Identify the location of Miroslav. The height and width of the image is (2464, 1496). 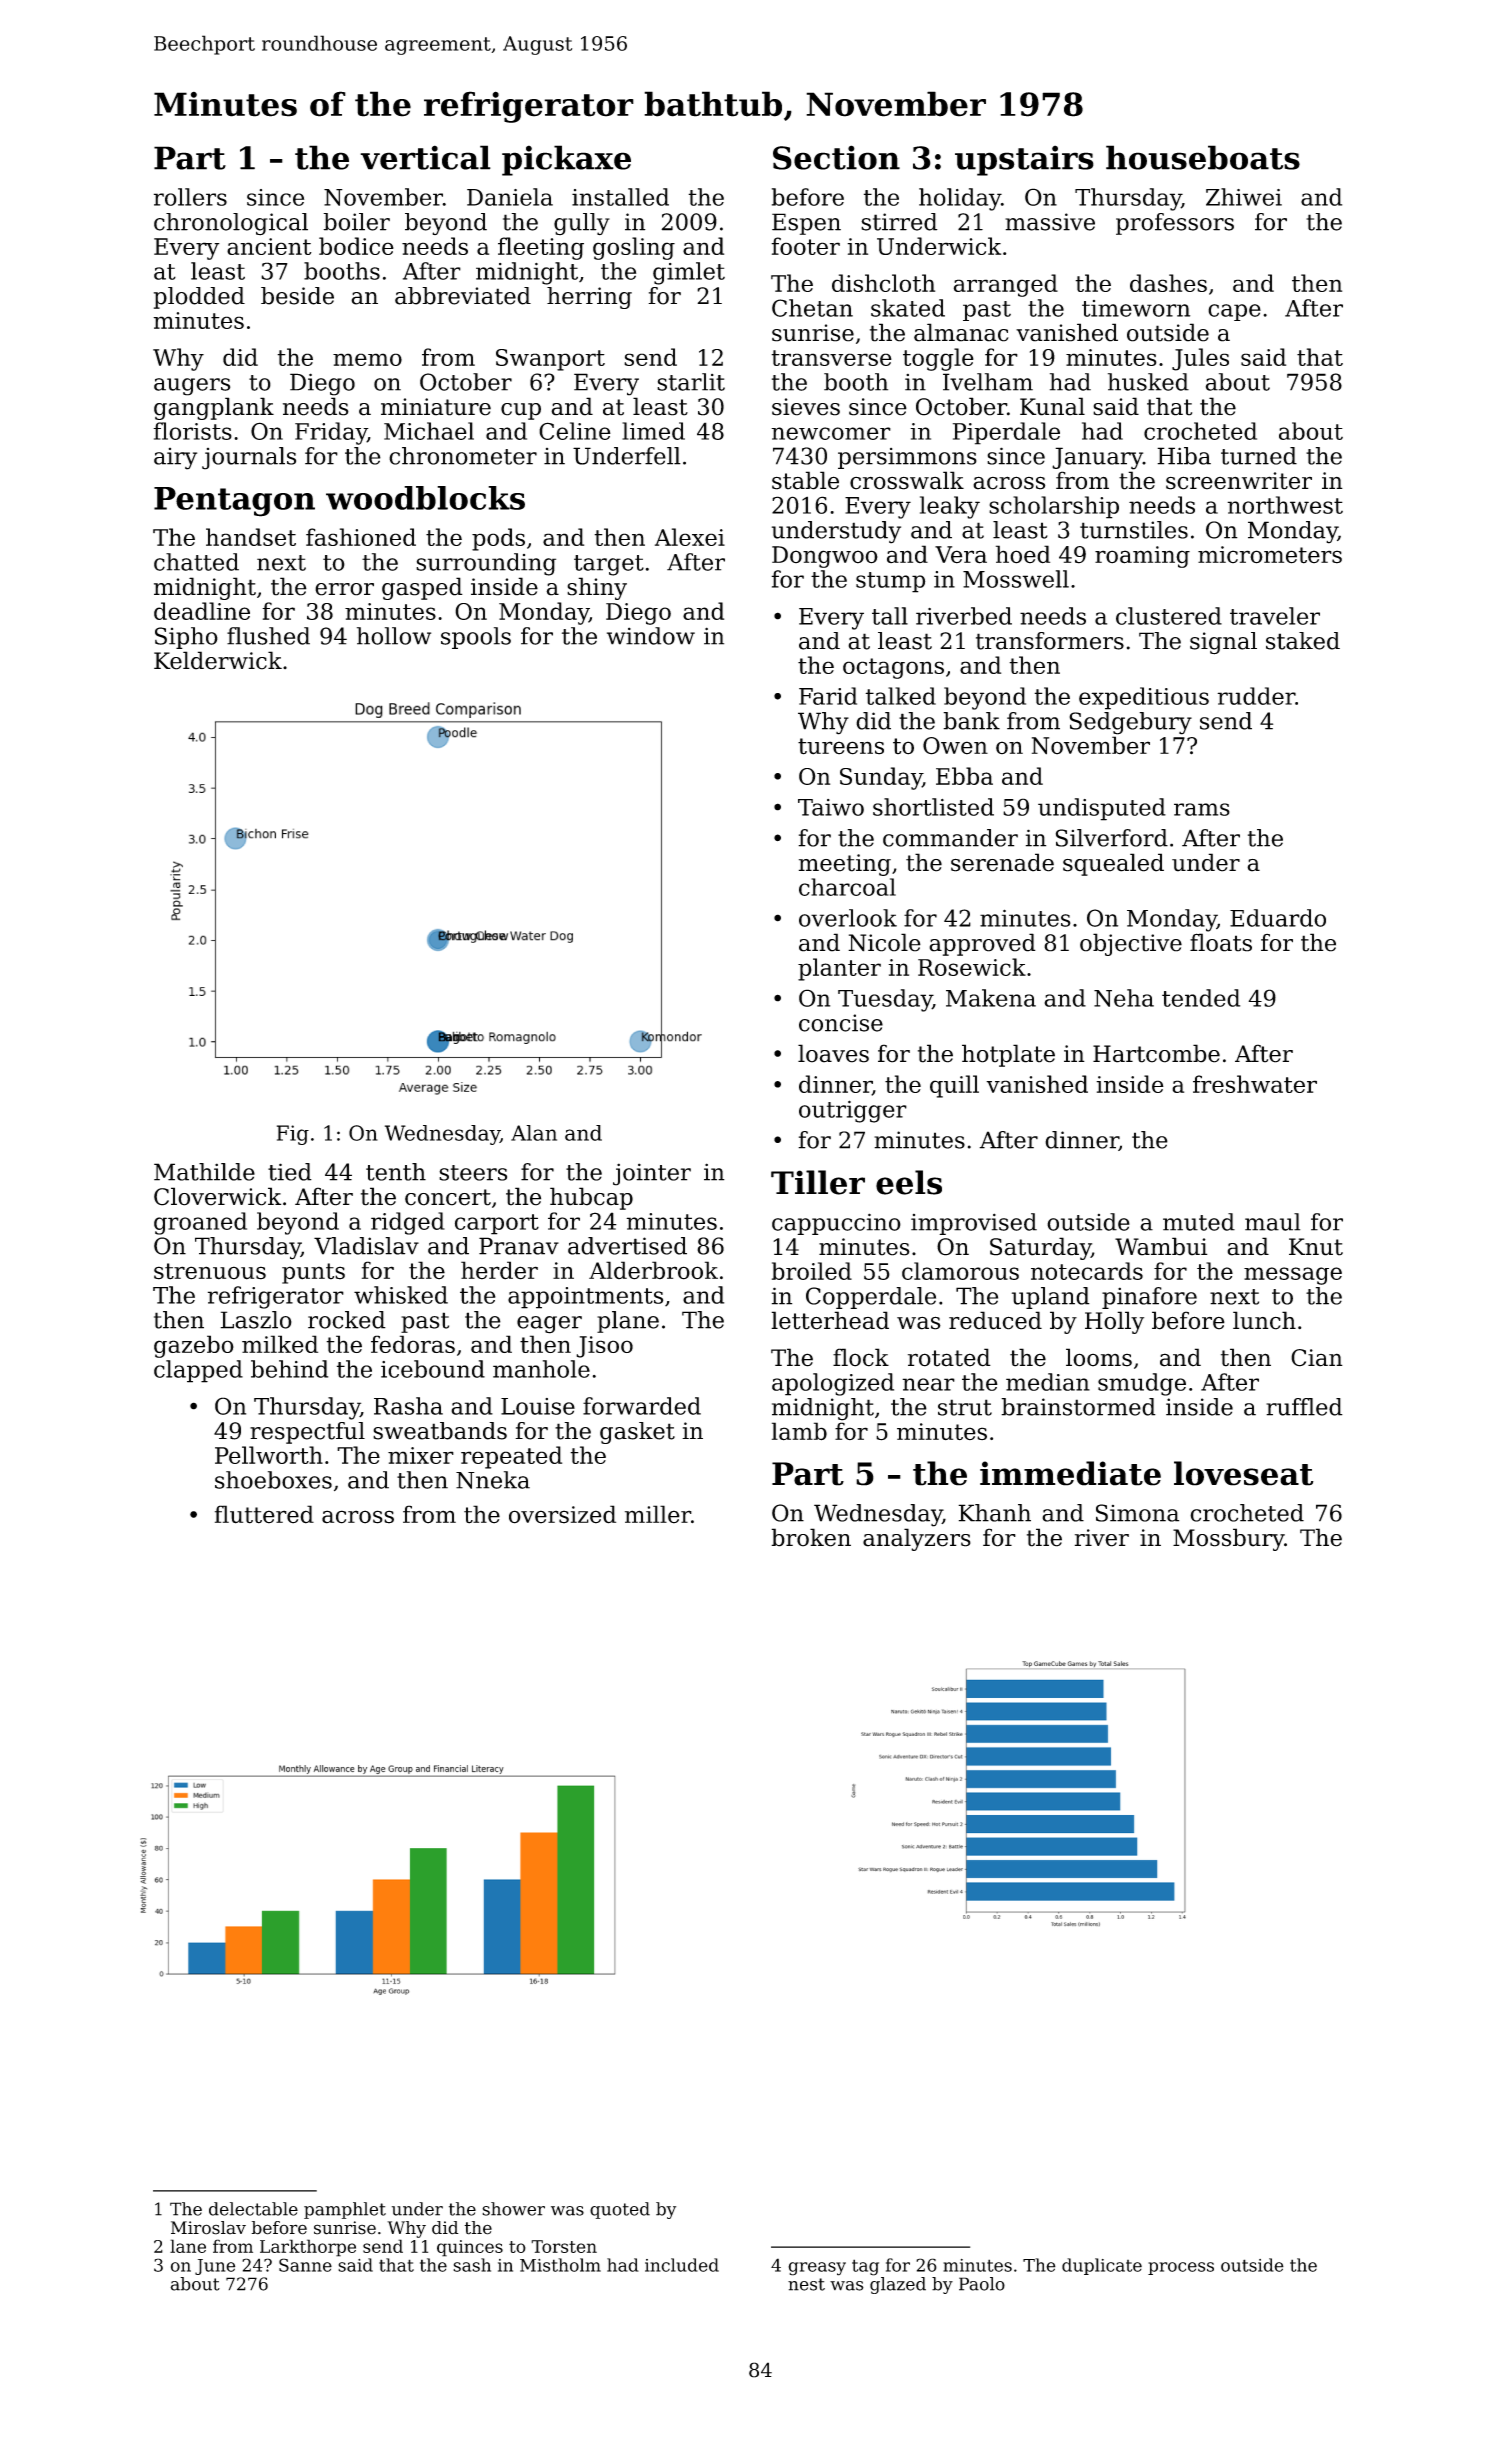
(208, 2228).
